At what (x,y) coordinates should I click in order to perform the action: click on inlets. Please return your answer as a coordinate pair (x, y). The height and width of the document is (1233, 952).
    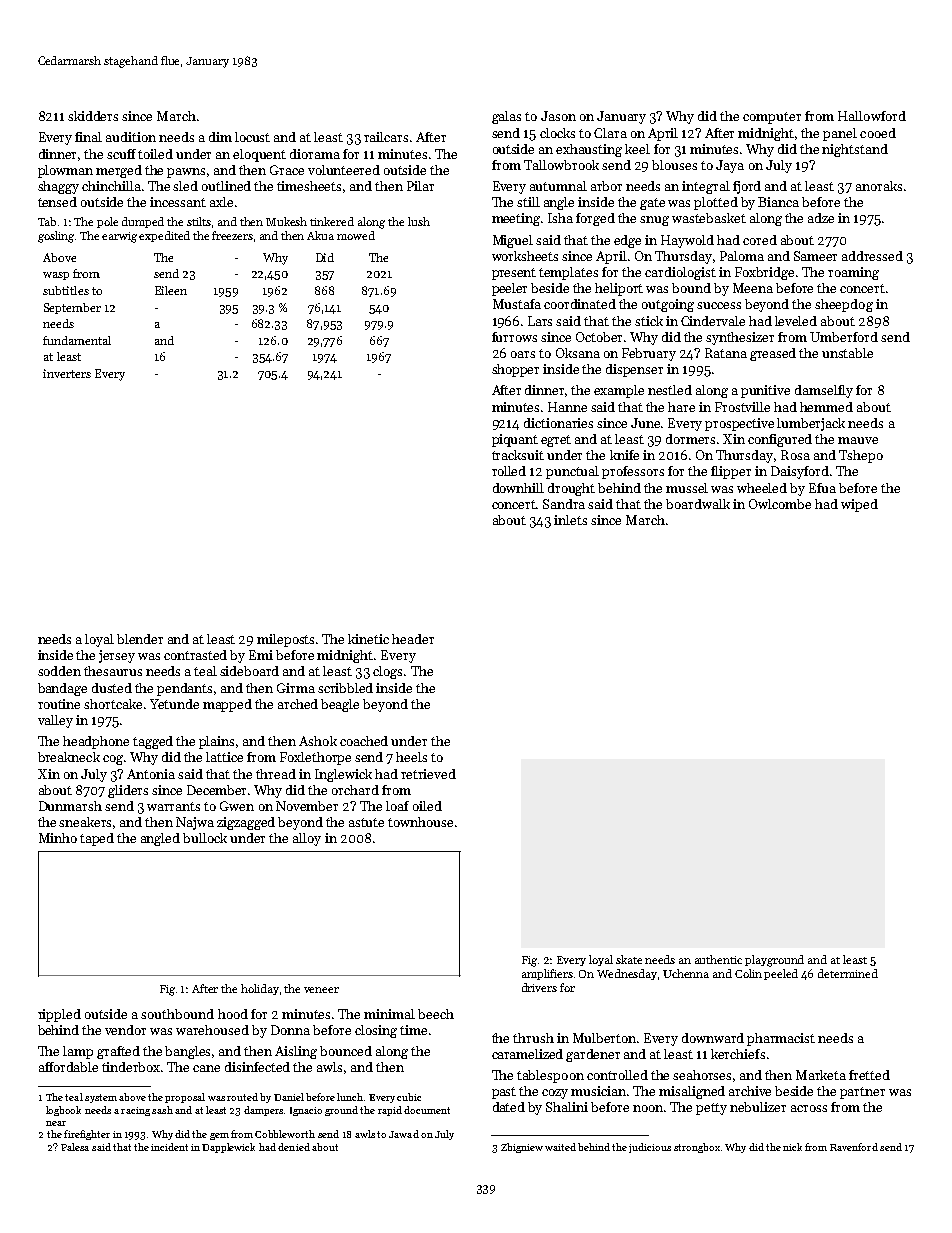
    Looking at the image, I should click on (570, 520).
